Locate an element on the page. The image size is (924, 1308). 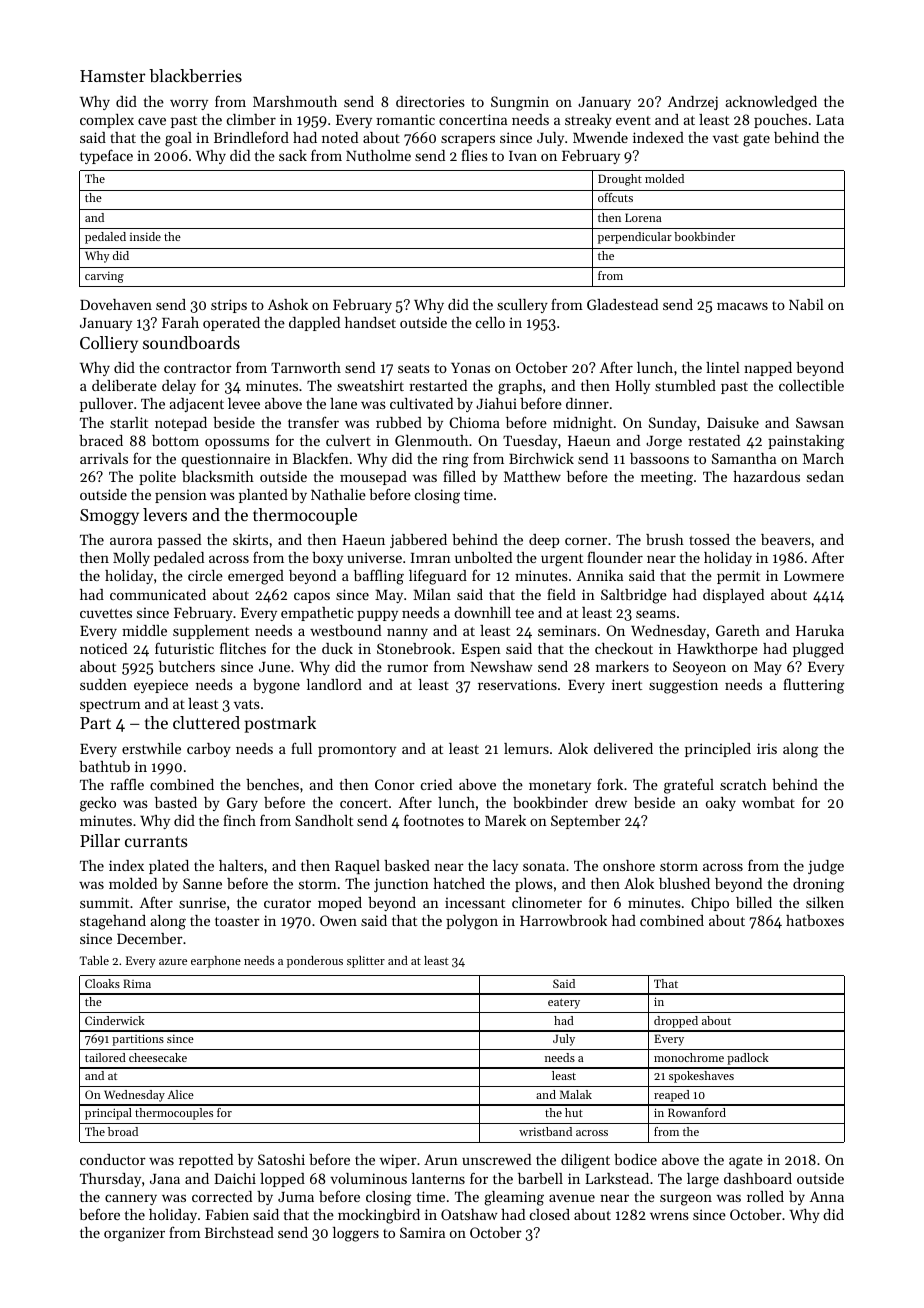
delivered is located at coordinates (623, 748).
